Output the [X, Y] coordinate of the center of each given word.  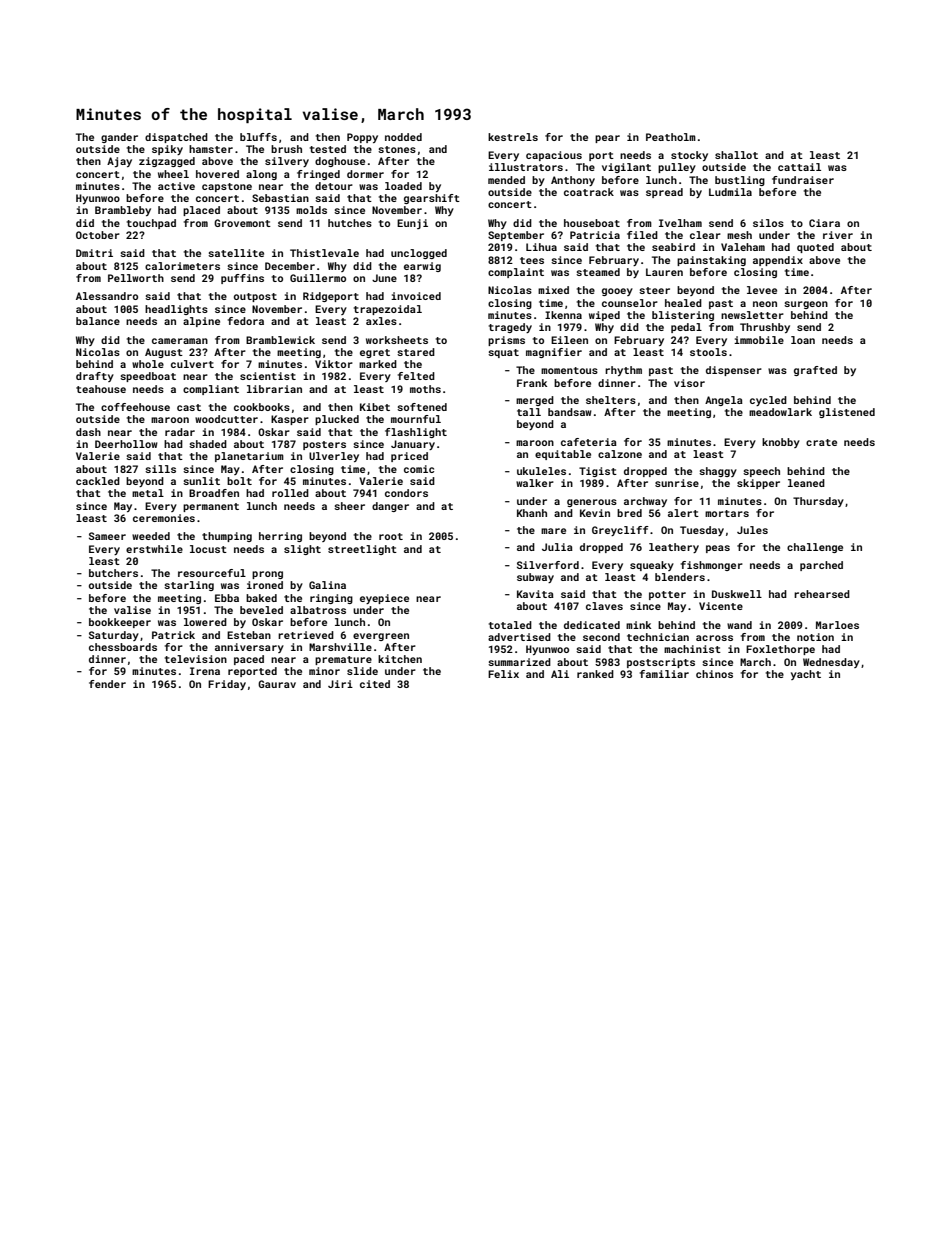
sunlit [201, 481]
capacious [554, 156]
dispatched [176, 138]
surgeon [806, 305]
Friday [227, 685]
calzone [620, 454]
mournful [416, 419]
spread [664, 193]
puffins [242, 279]
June [384, 278]
